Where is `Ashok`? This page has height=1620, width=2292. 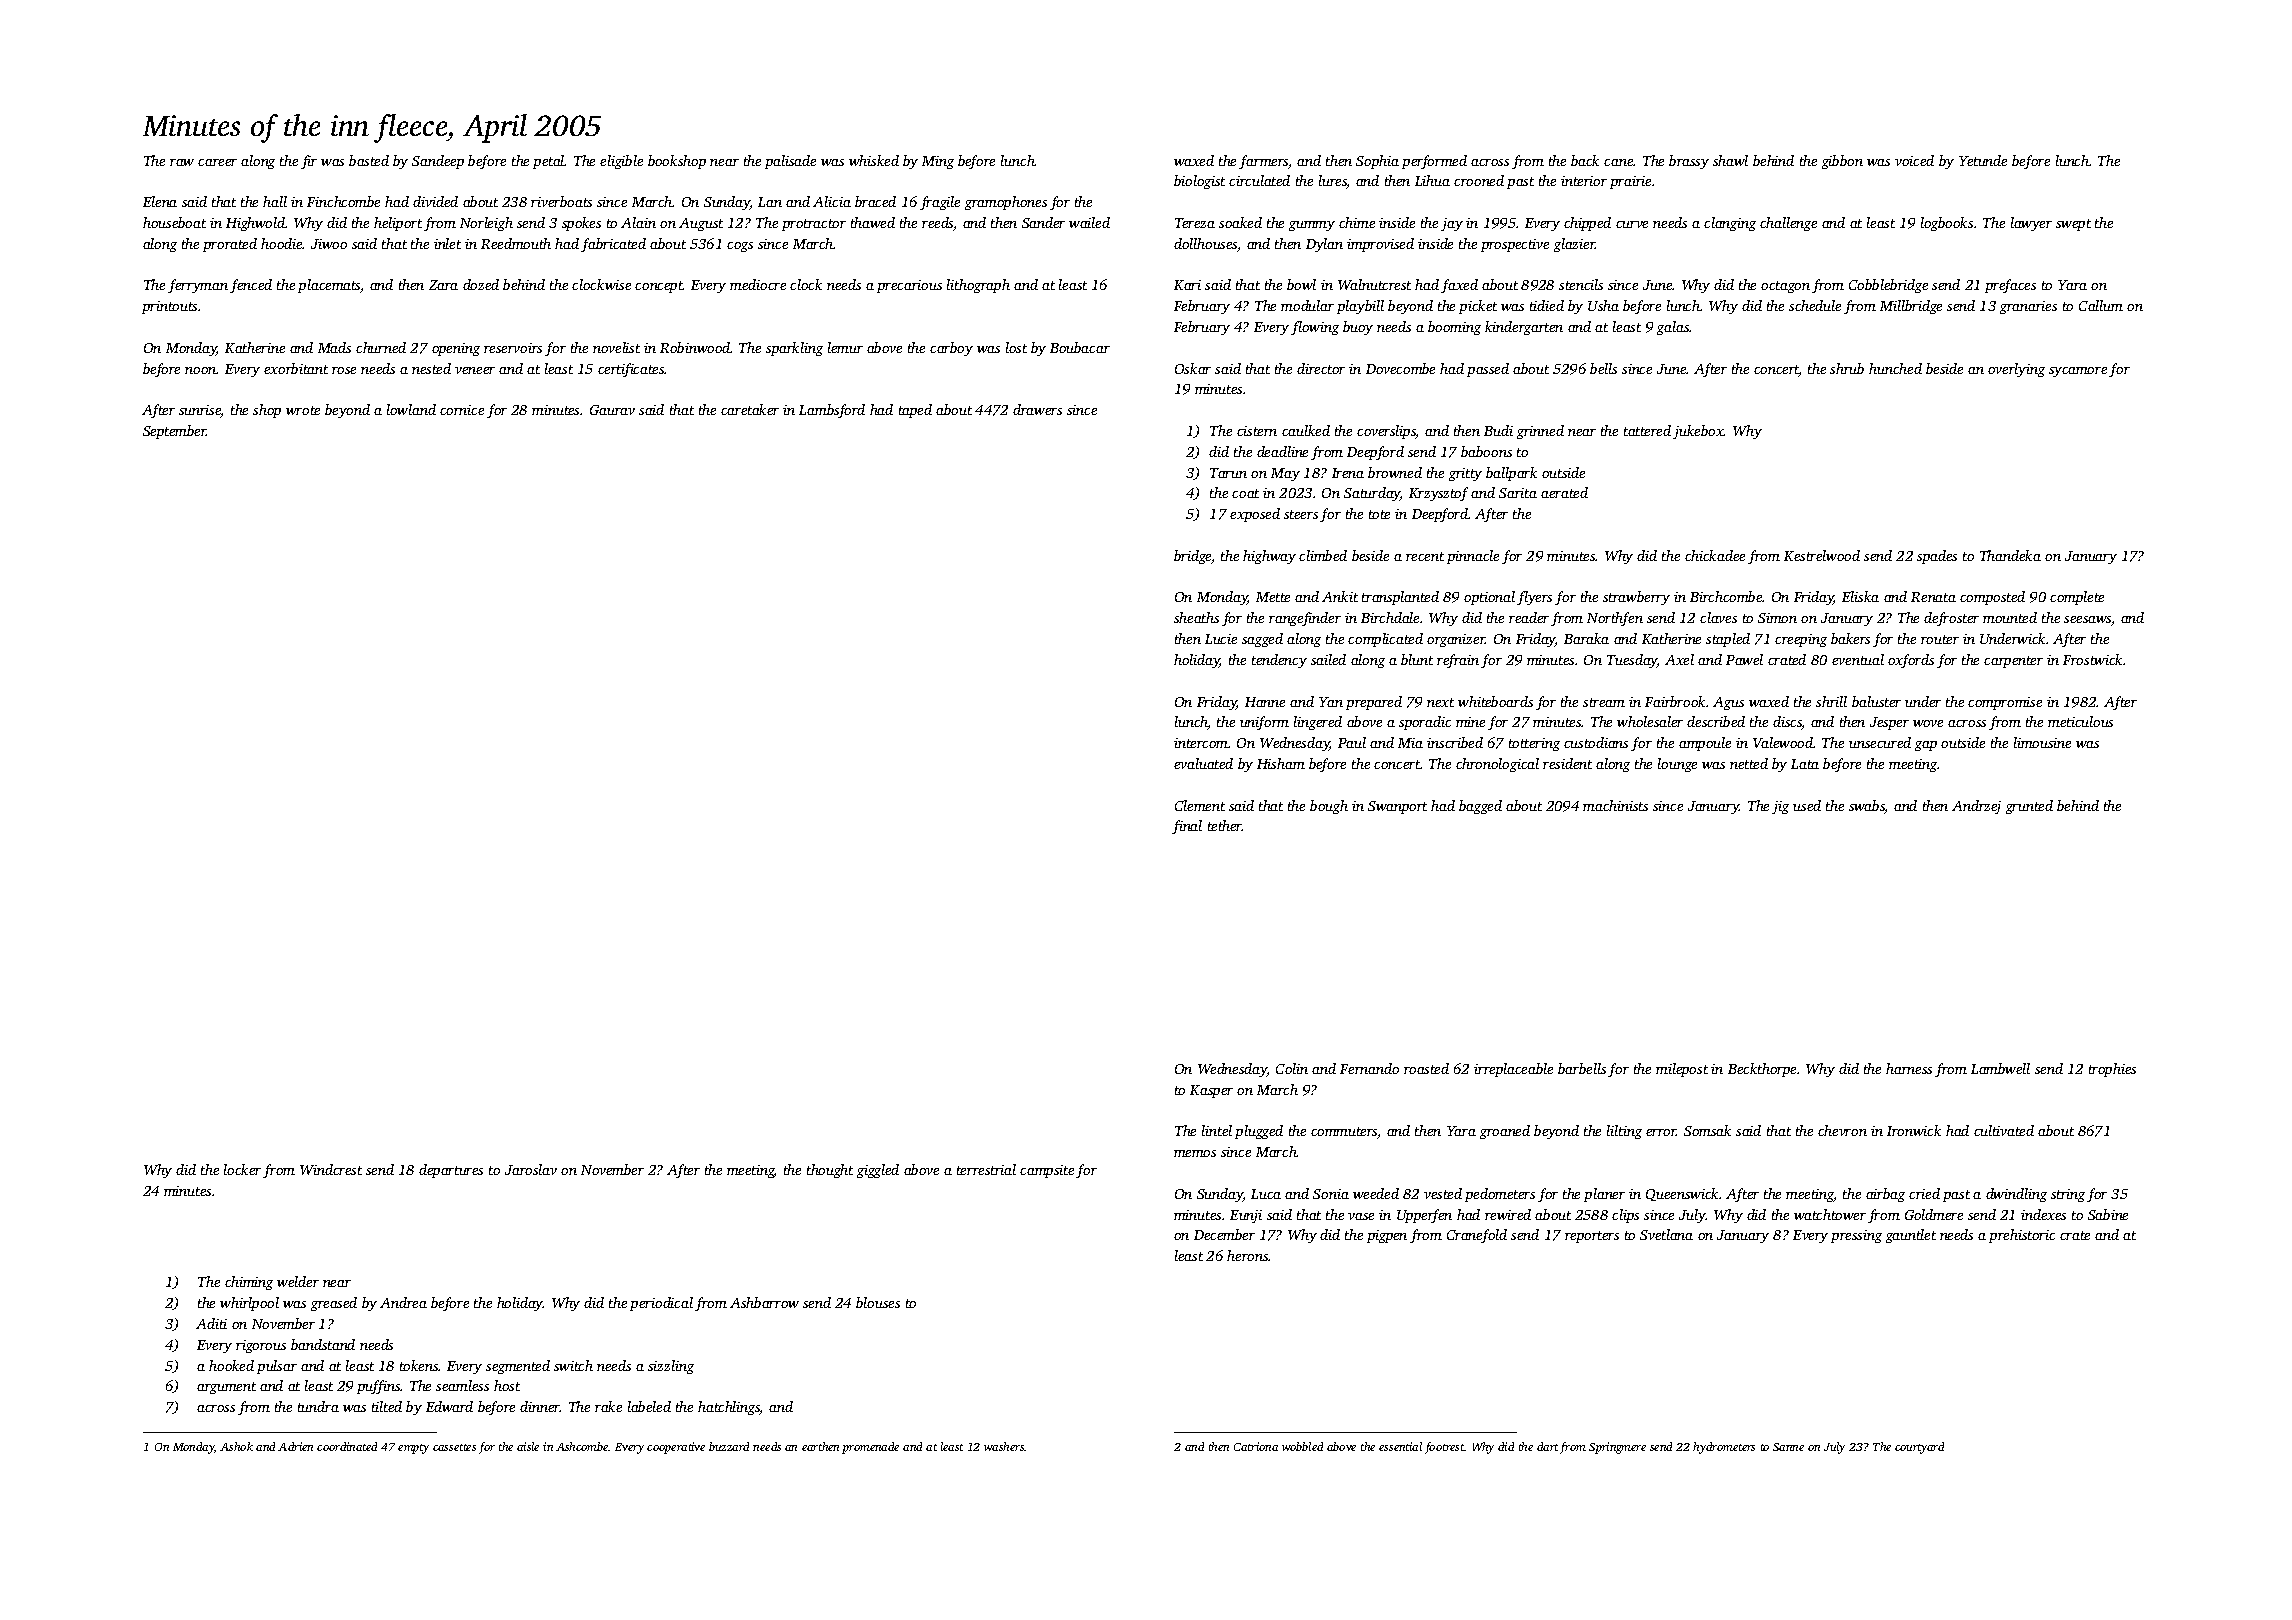 Ashok is located at coordinates (236, 1446).
